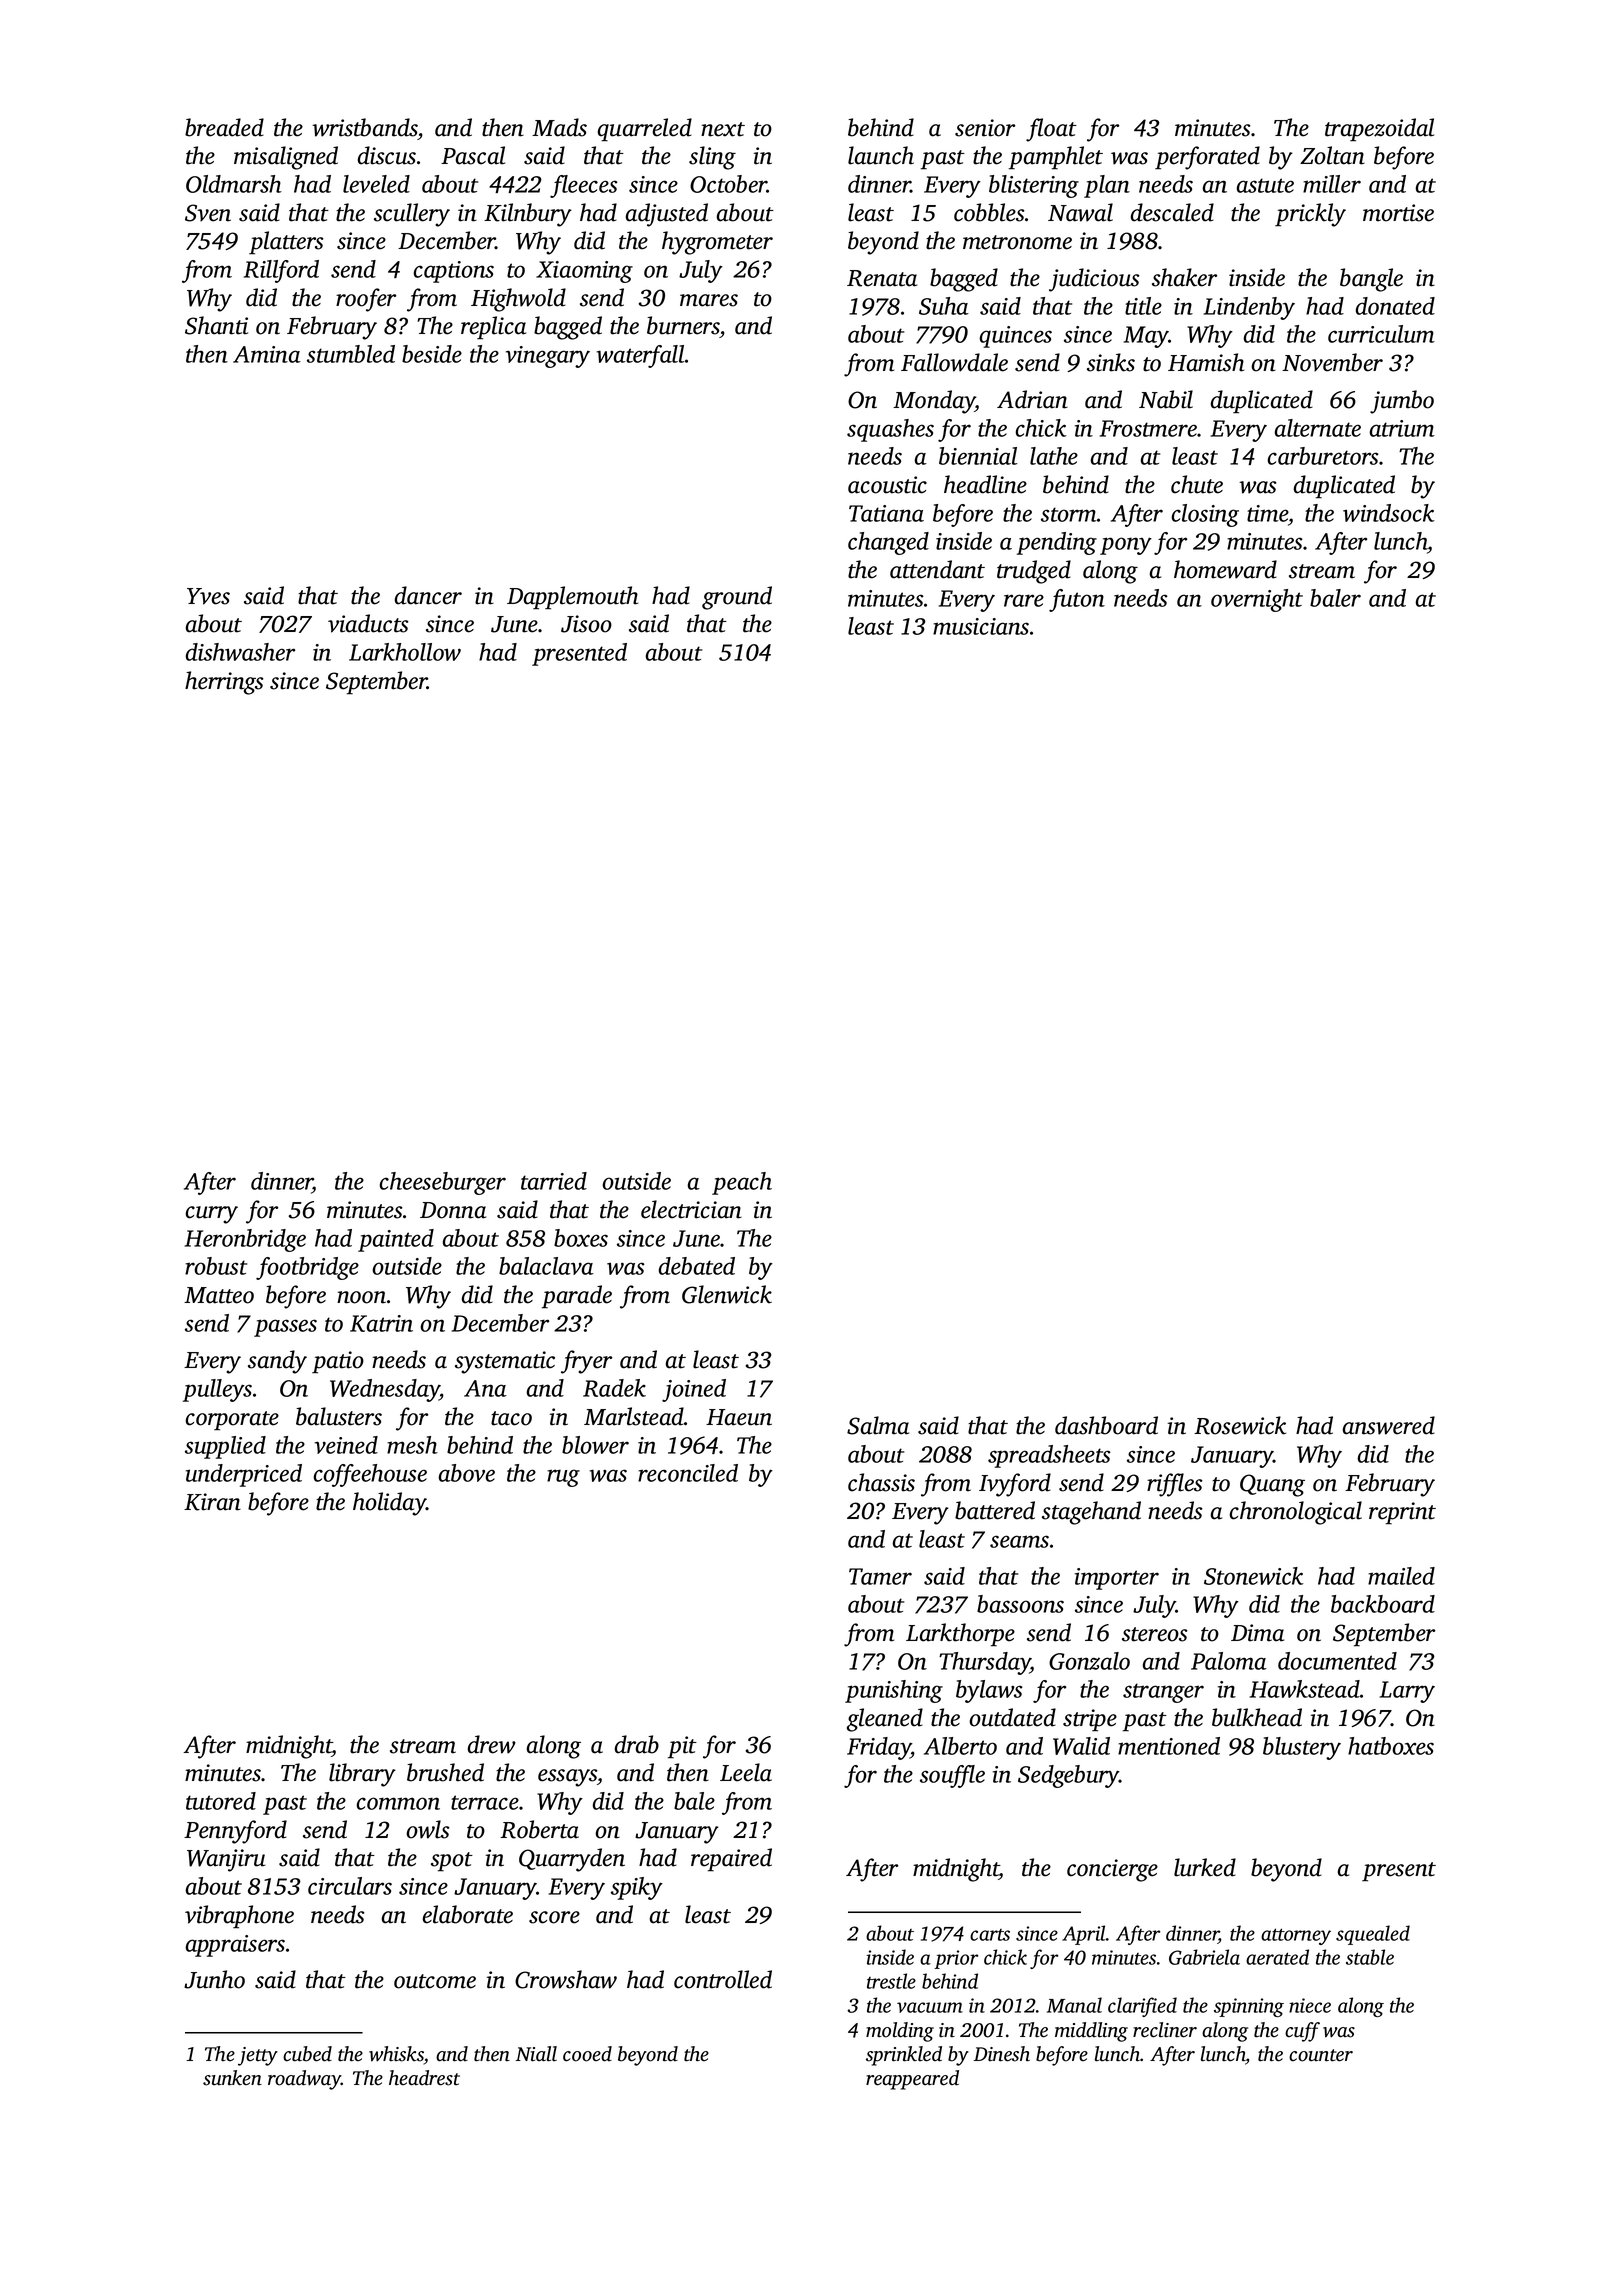 Image resolution: width=1620 pixels, height=2292 pixels. I want to click on atrium, so click(1402, 428).
